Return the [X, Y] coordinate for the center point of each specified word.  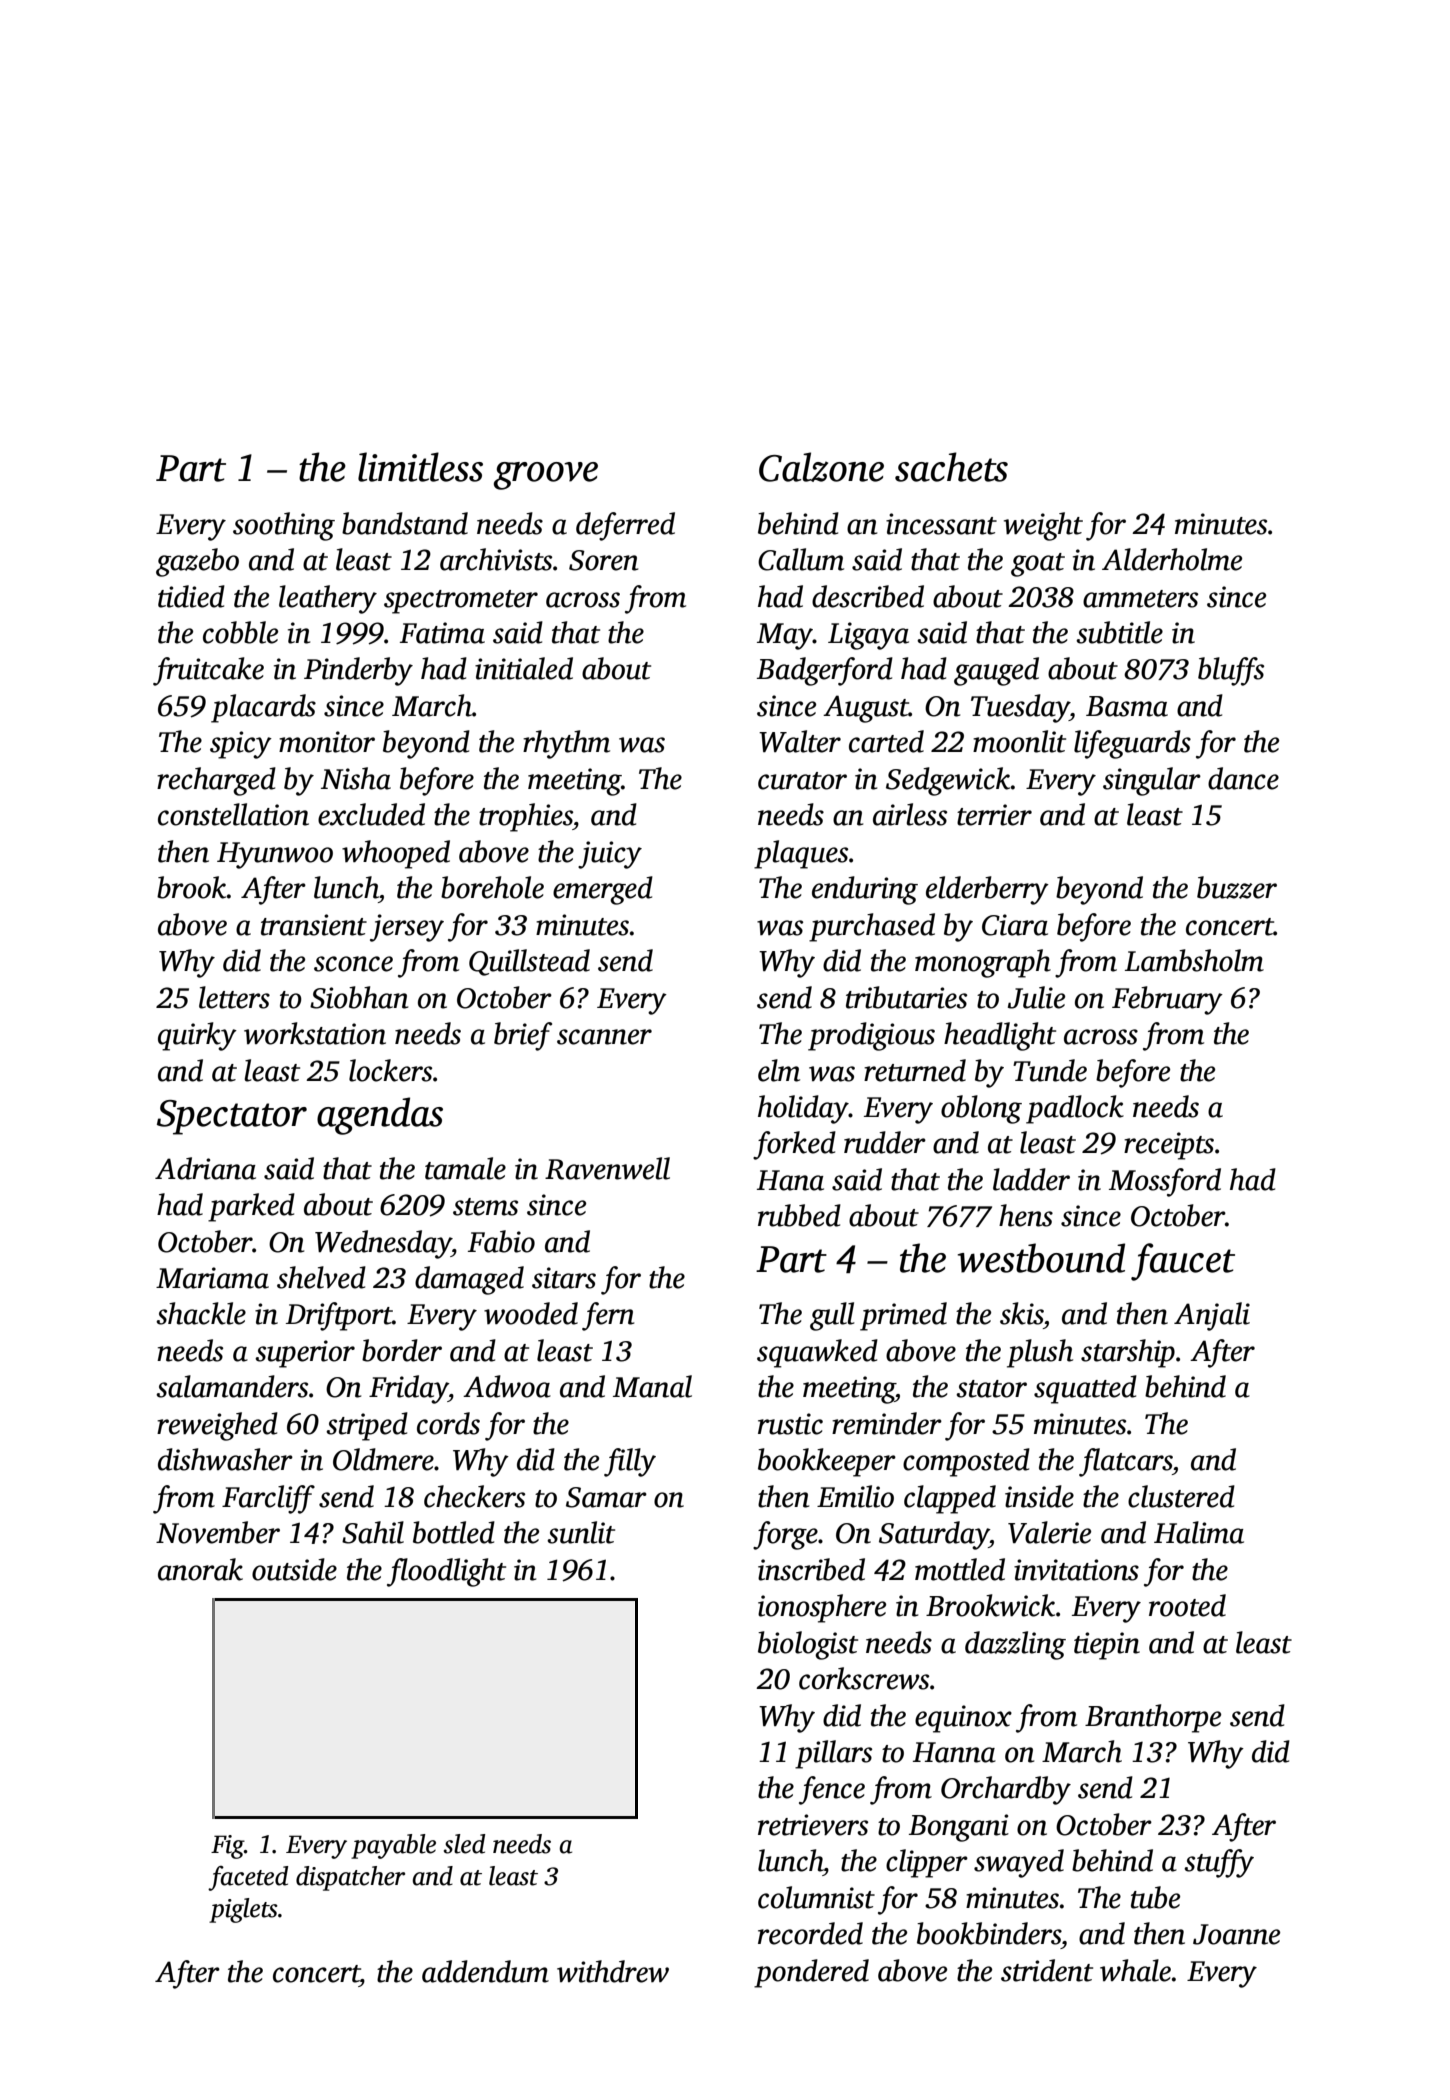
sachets [951, 467]
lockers [390, 1070]
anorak [200, 1569]
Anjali [1212, 1316]
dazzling [1015, 1645]
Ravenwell [607, 1168]
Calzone [821, 467]
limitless [420, 467]
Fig [227, 1847]
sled [464, 1844]
